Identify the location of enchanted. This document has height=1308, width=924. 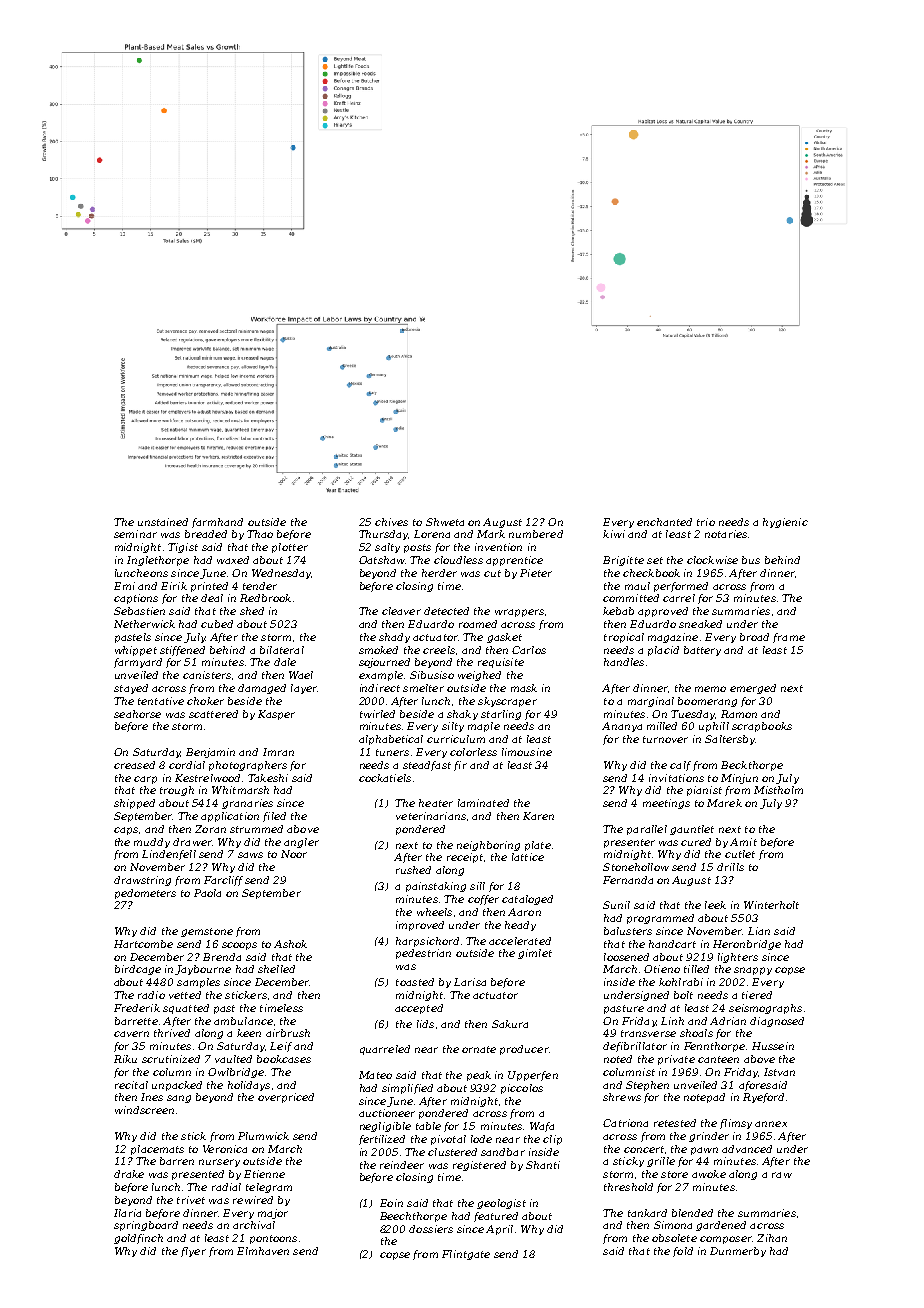
(664, 522).
